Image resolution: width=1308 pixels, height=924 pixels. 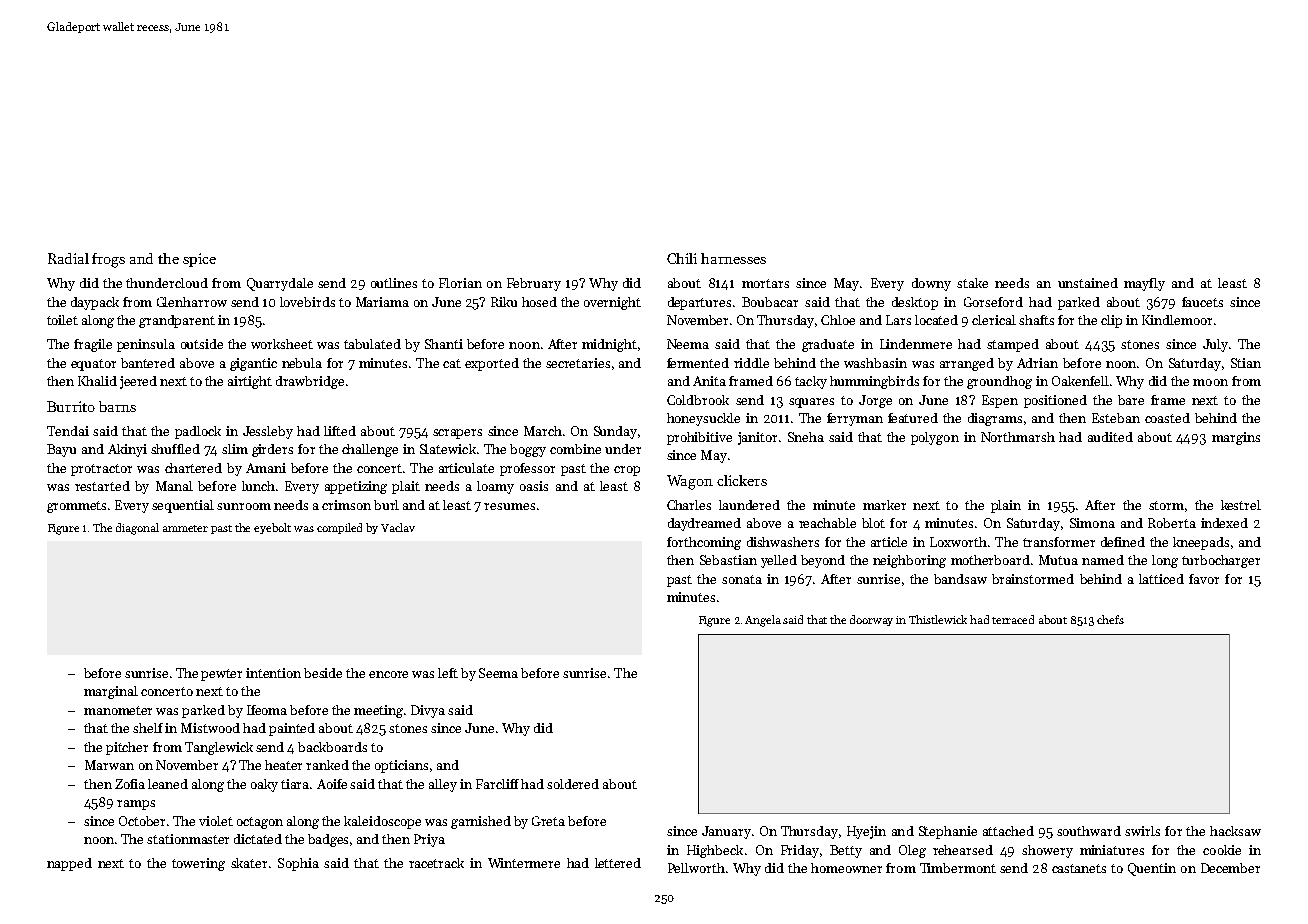 I want to click on napped, so click(x=69, y=864).
